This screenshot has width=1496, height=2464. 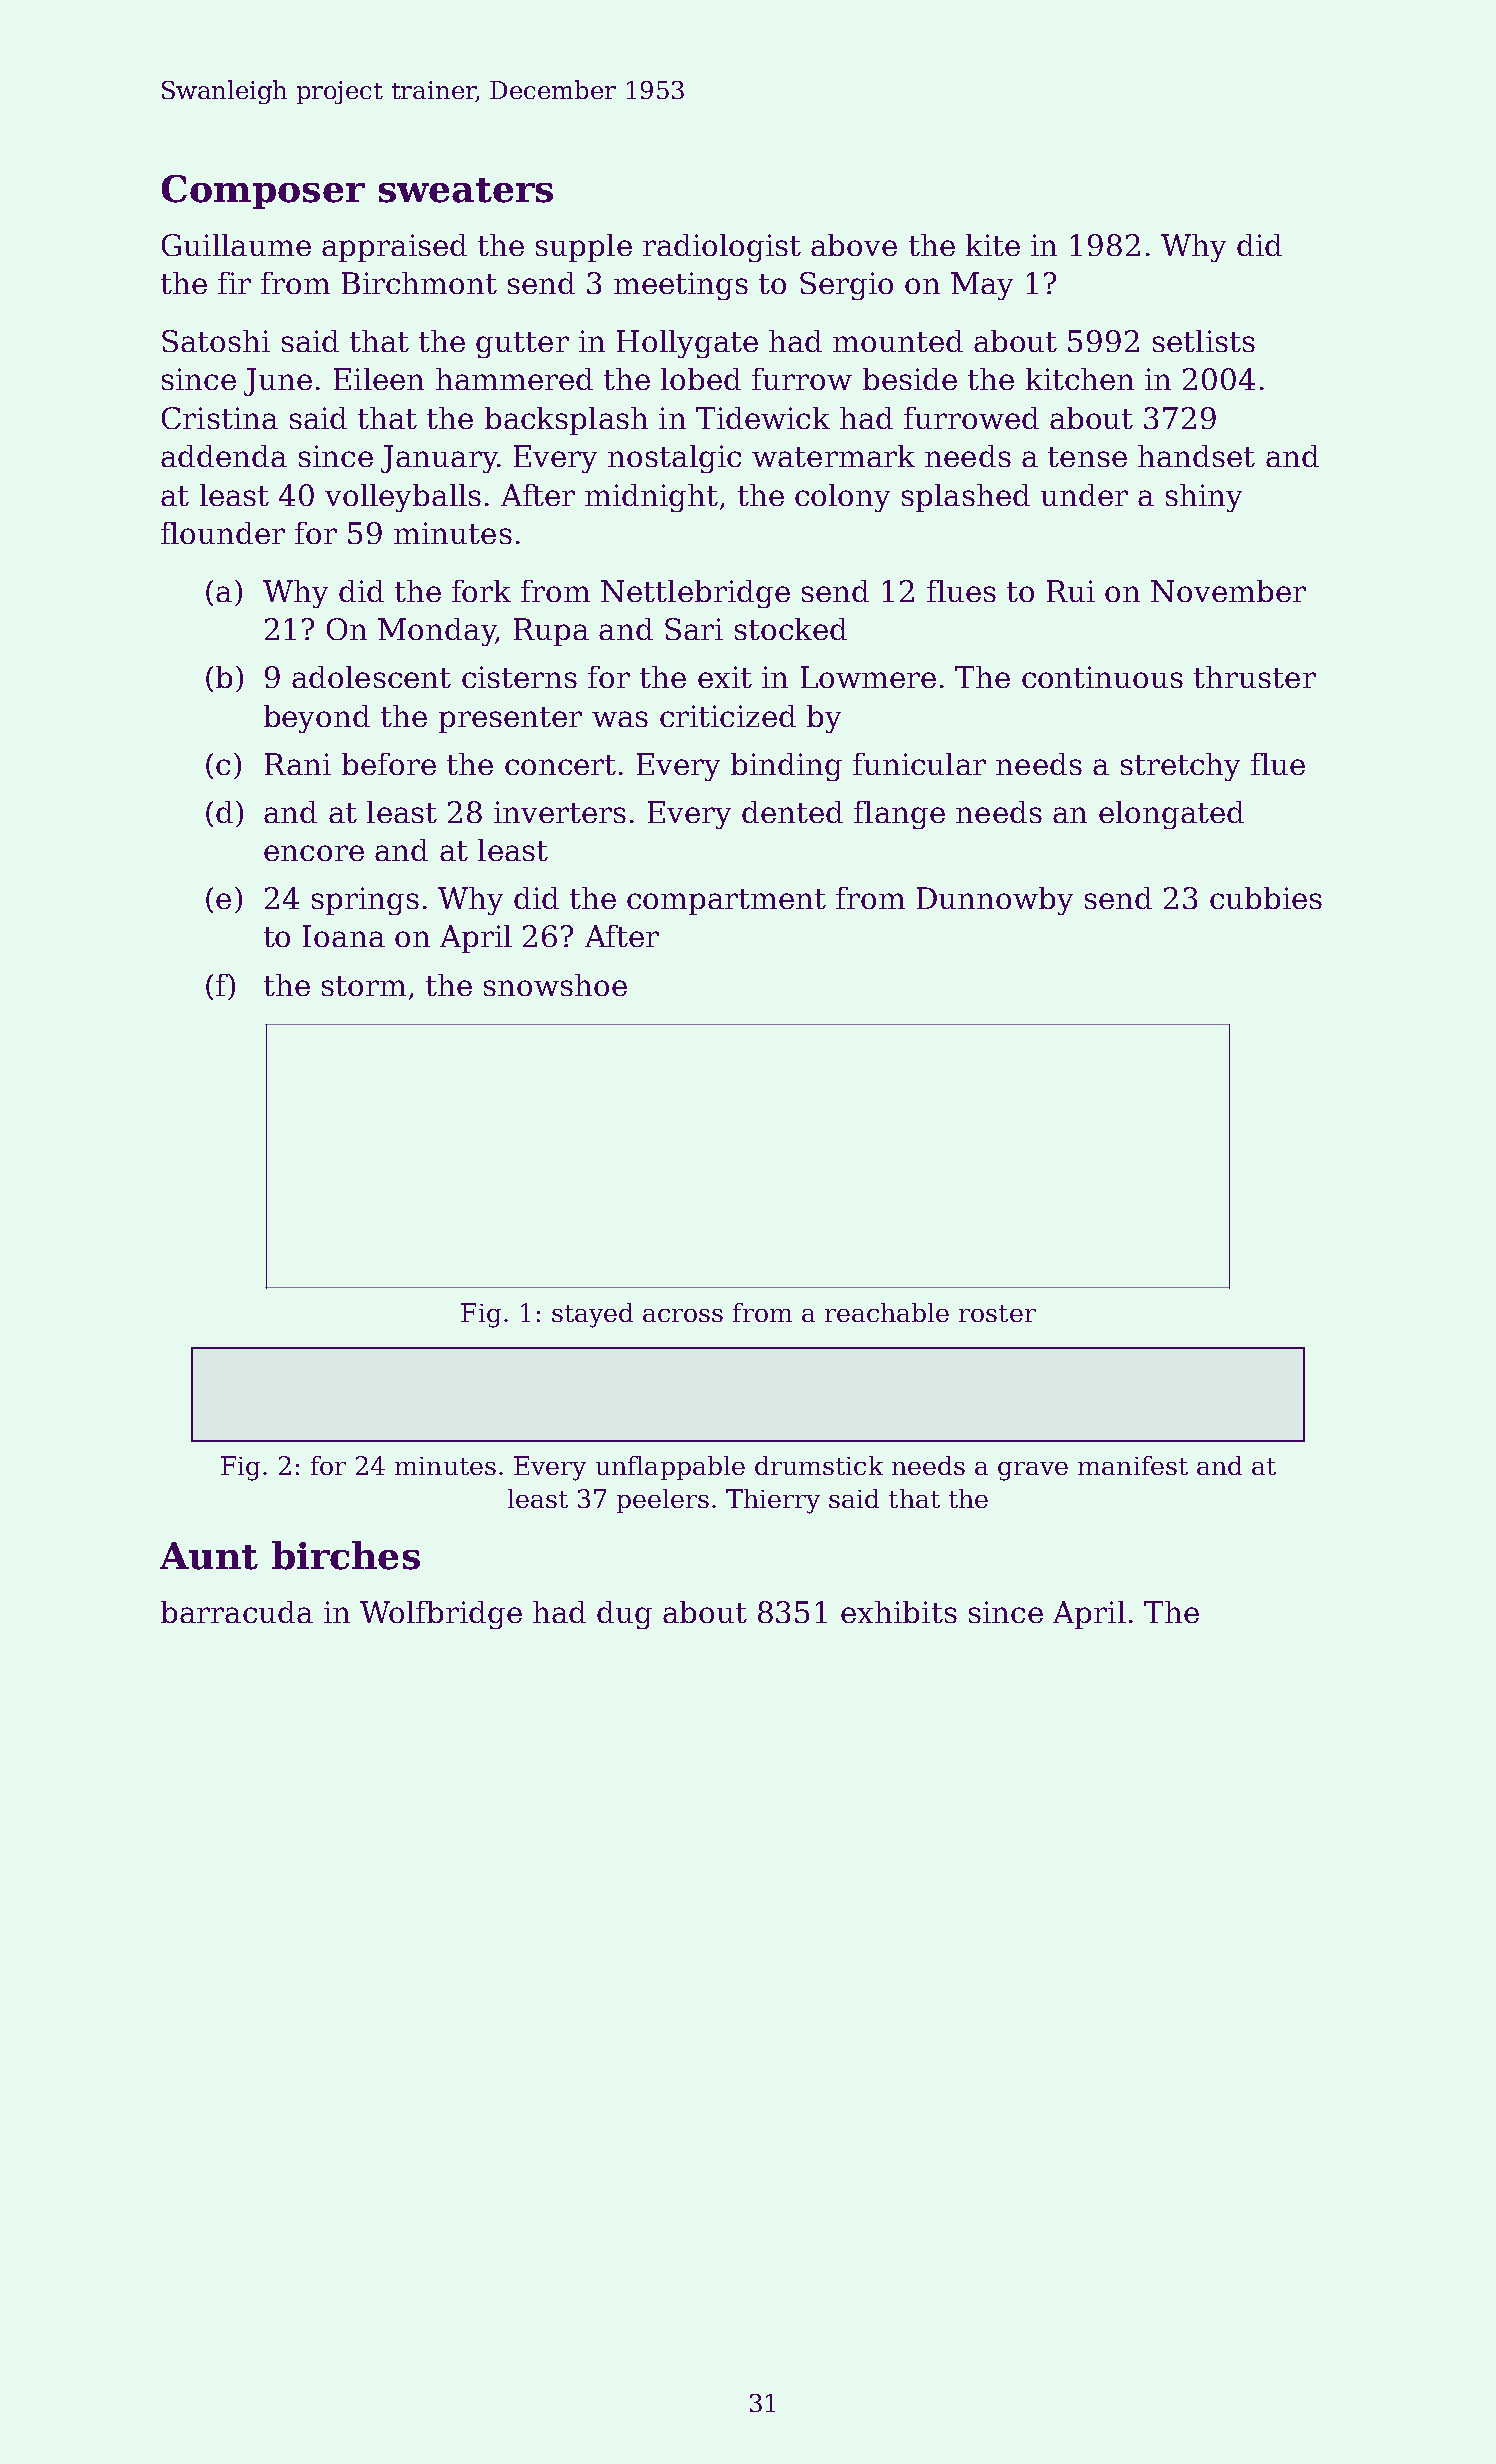 I want to click on across, so click(x=683, y=1315).
